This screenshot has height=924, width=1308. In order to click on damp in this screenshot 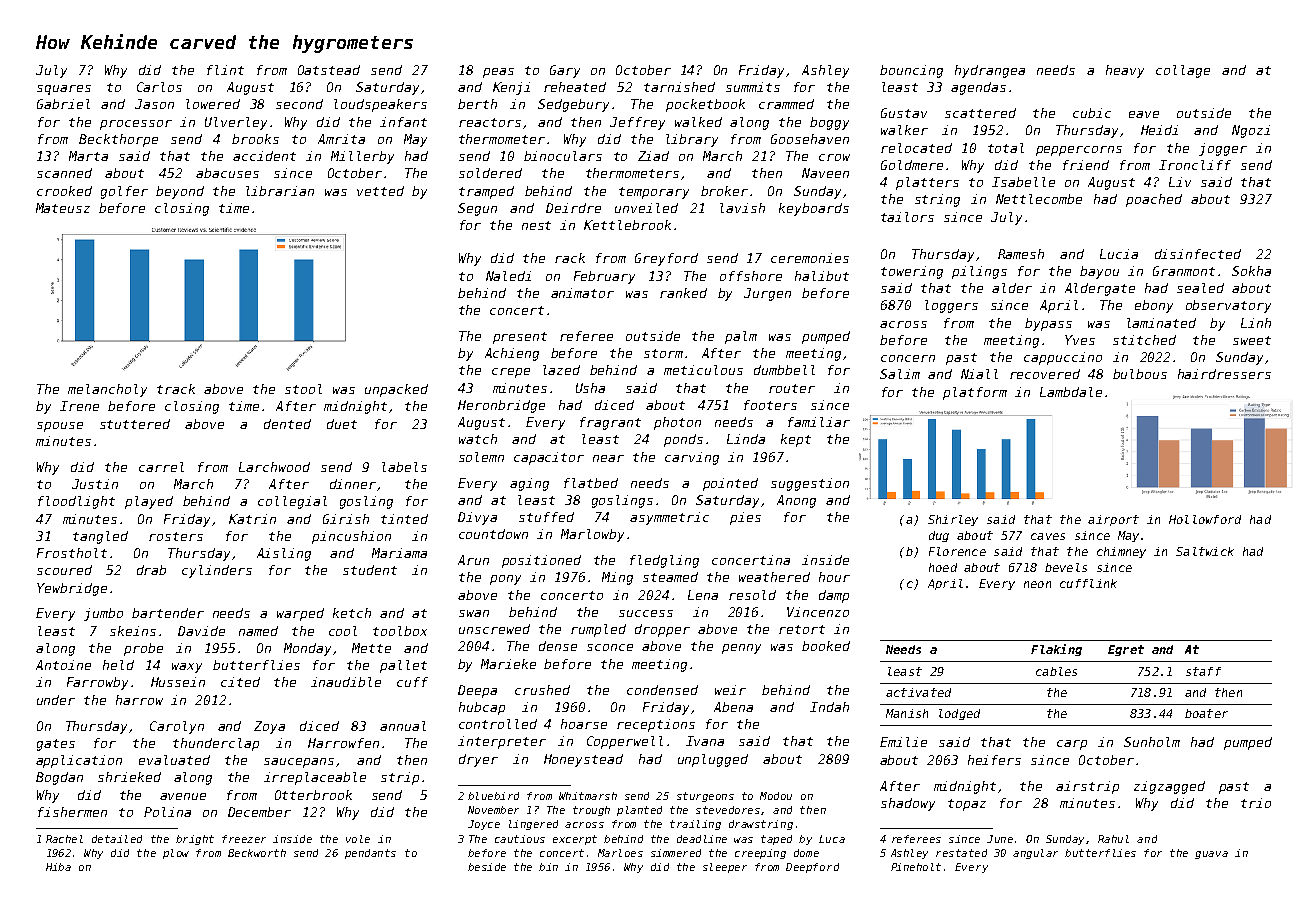, I will do `click(834, 596)`.
